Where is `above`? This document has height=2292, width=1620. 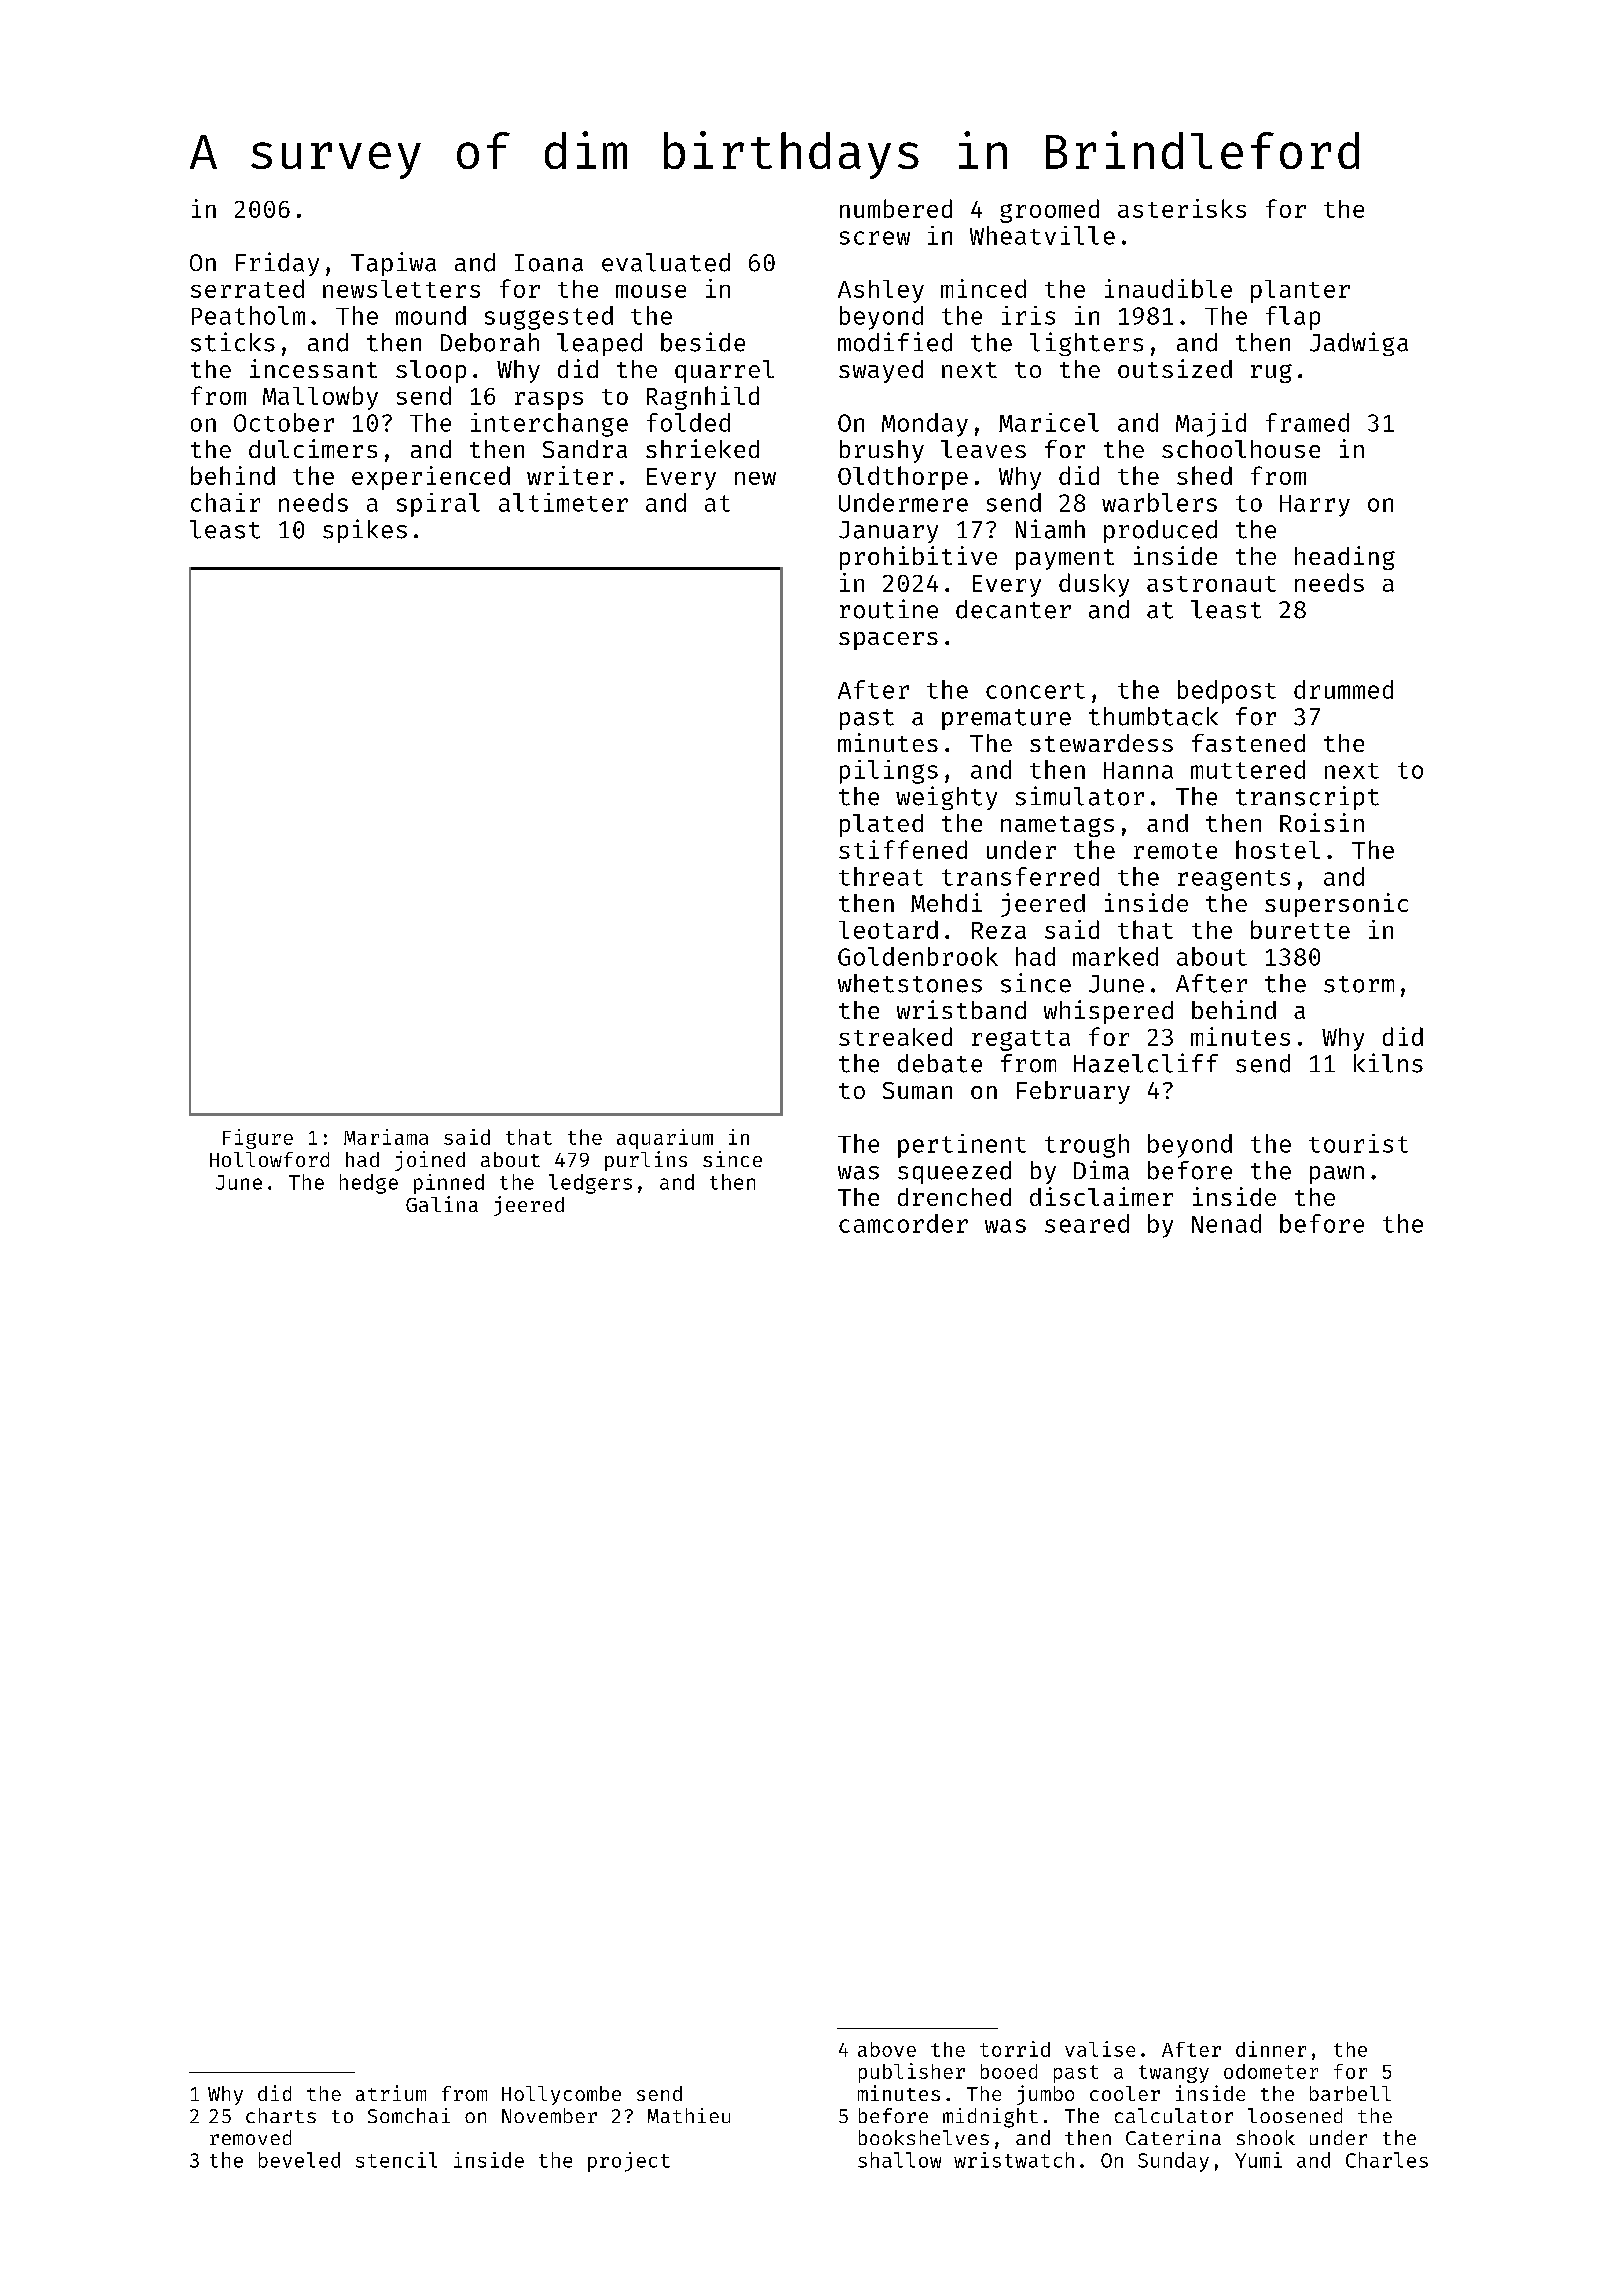 above is located at coordinates (887, 2049).
